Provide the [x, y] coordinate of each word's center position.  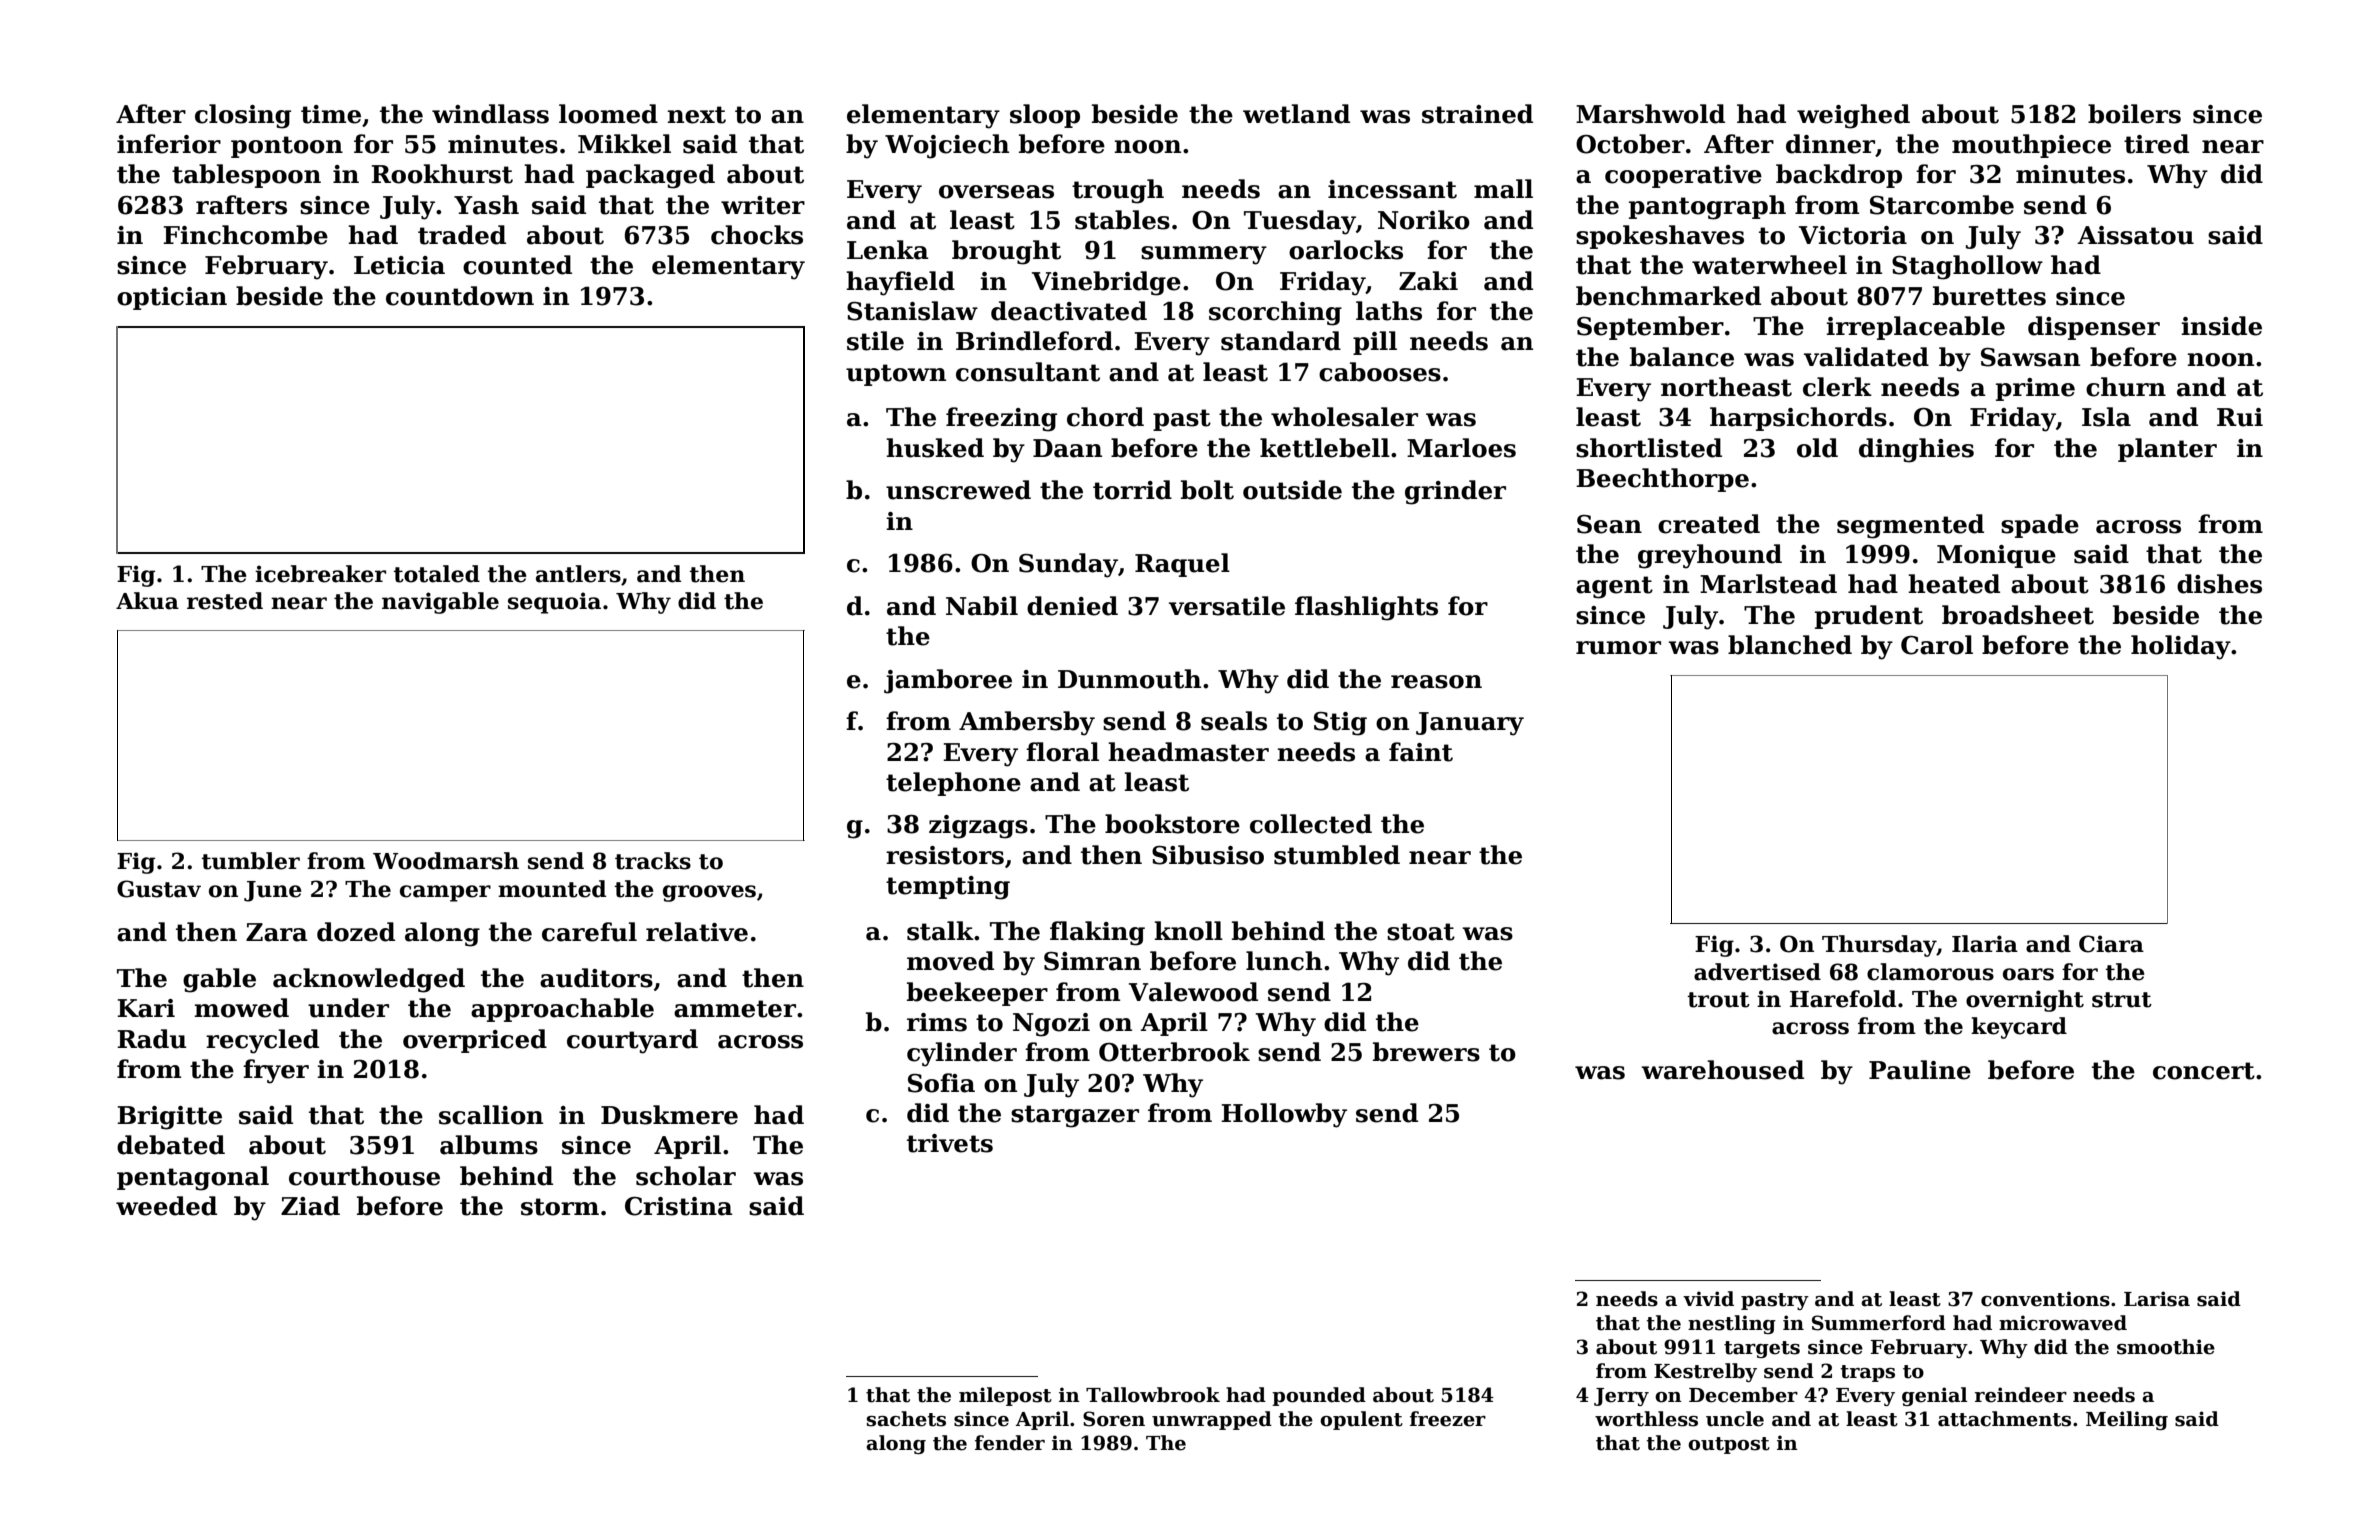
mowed [241, 1008]
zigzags [978, 827]
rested [225, 601]
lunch [1284, 961]
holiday [2181, 647]
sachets [906, 1419]
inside [2221, 326]
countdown [460, 296]
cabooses [1380, 372]
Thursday [1879, 946]
